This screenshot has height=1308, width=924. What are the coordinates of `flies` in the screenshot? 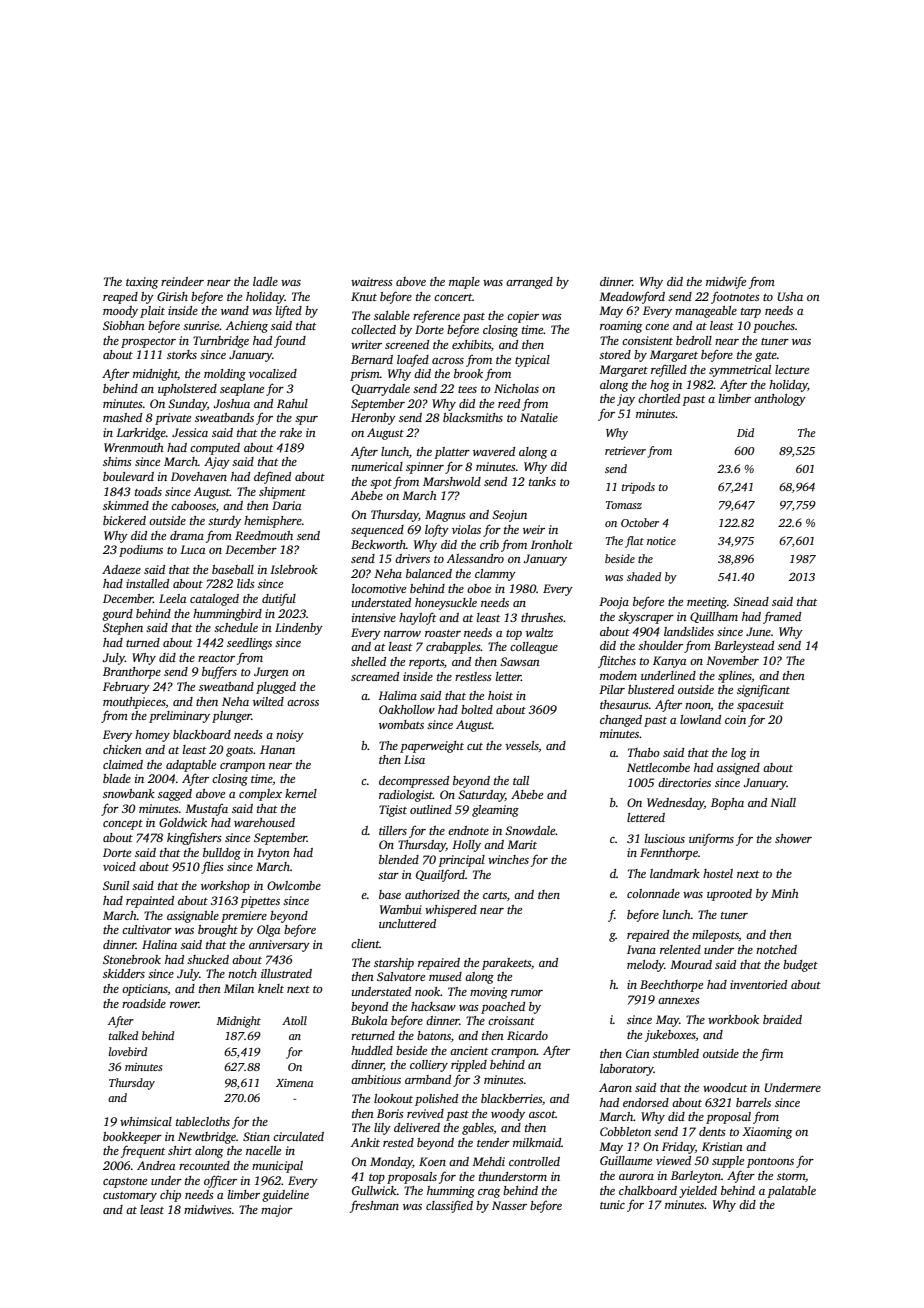 It's located at (212, 867).
